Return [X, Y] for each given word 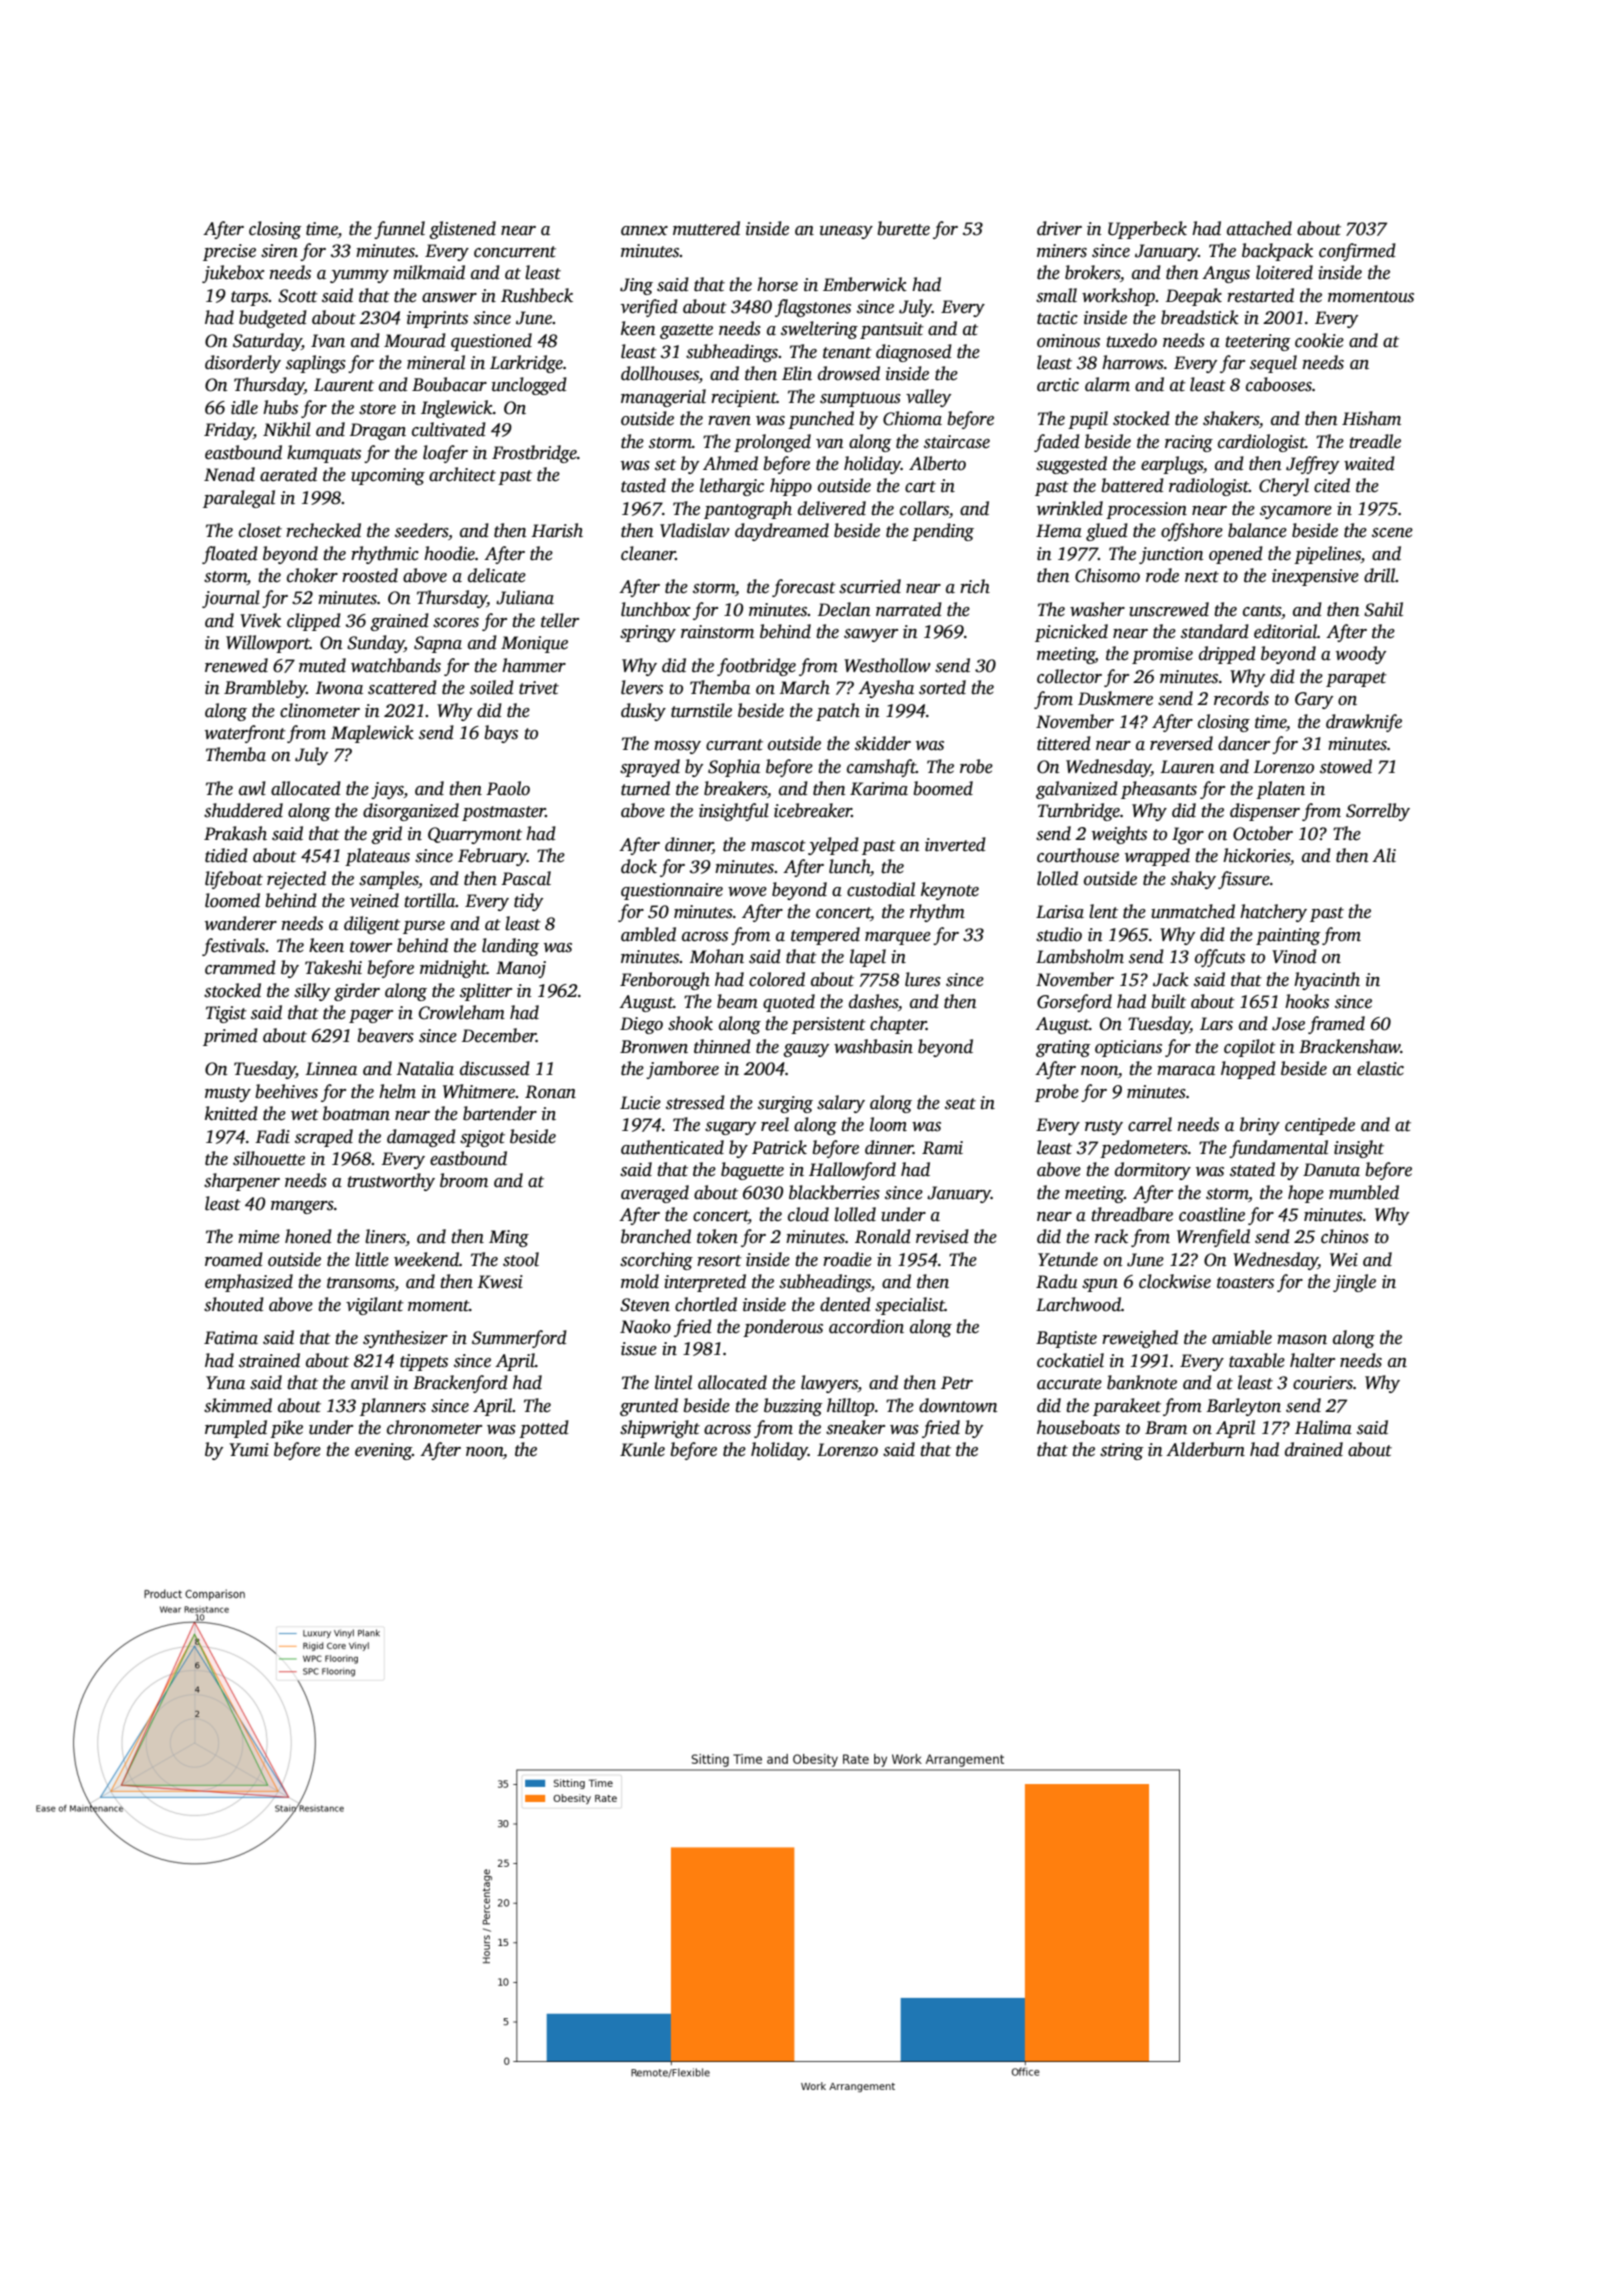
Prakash [235, 833]
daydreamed [782, 532]
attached [1259, 228]
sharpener [242, 1182]
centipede [1320, 1126]
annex [644, 231]
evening [383, 1451]
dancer [1244, 743]
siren [279, 251]
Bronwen [654, 1047]
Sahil [1383, 609]
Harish [557, 530]
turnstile [701, 710]
